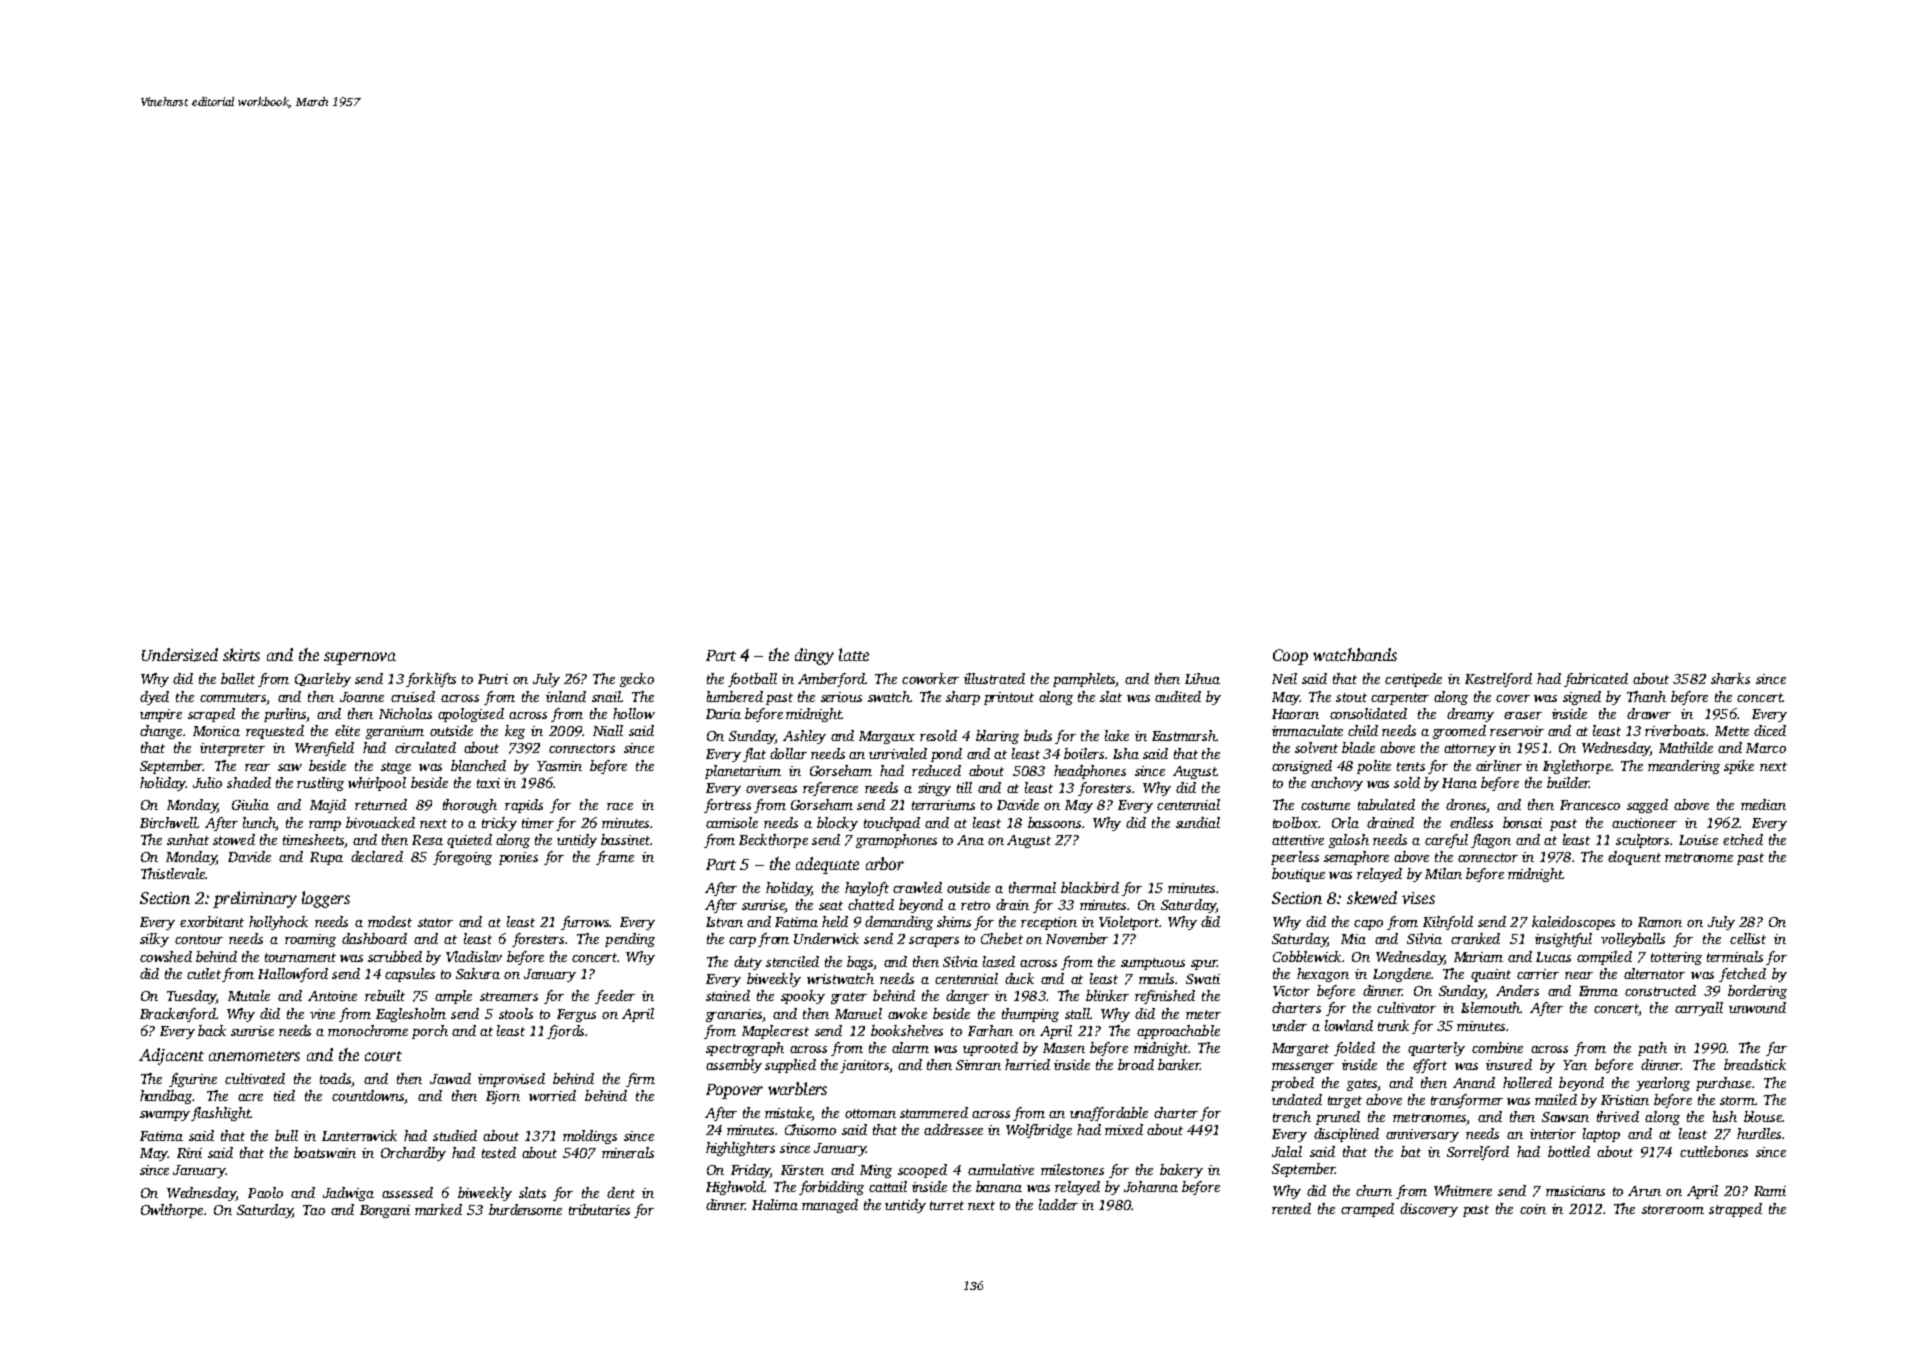  Describe the element at coordinates (621, 1192) in the screenshot. I see `dent` at that location.
